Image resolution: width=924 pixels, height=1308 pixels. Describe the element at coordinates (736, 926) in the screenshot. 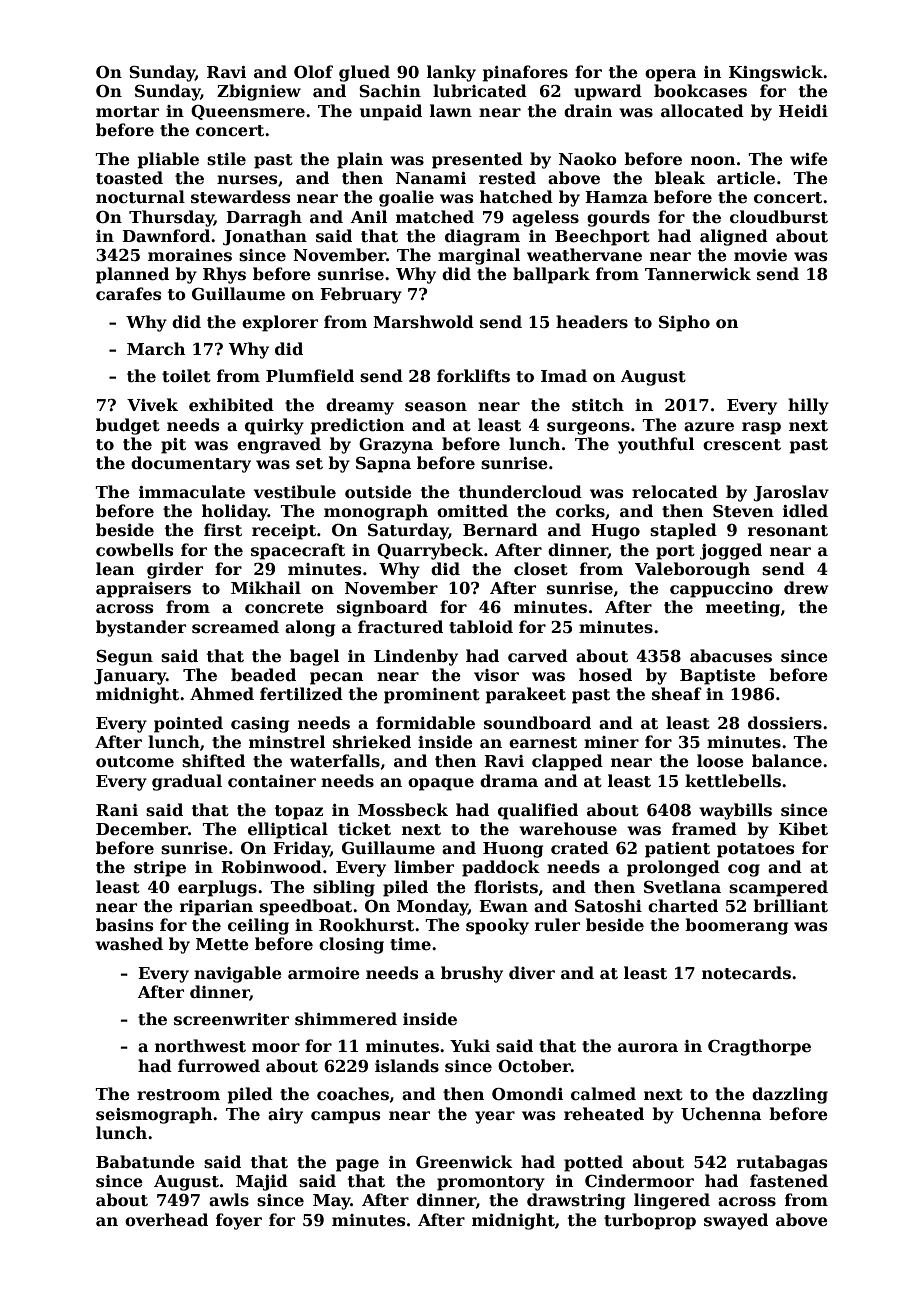

I see `boomerang` at that location.
